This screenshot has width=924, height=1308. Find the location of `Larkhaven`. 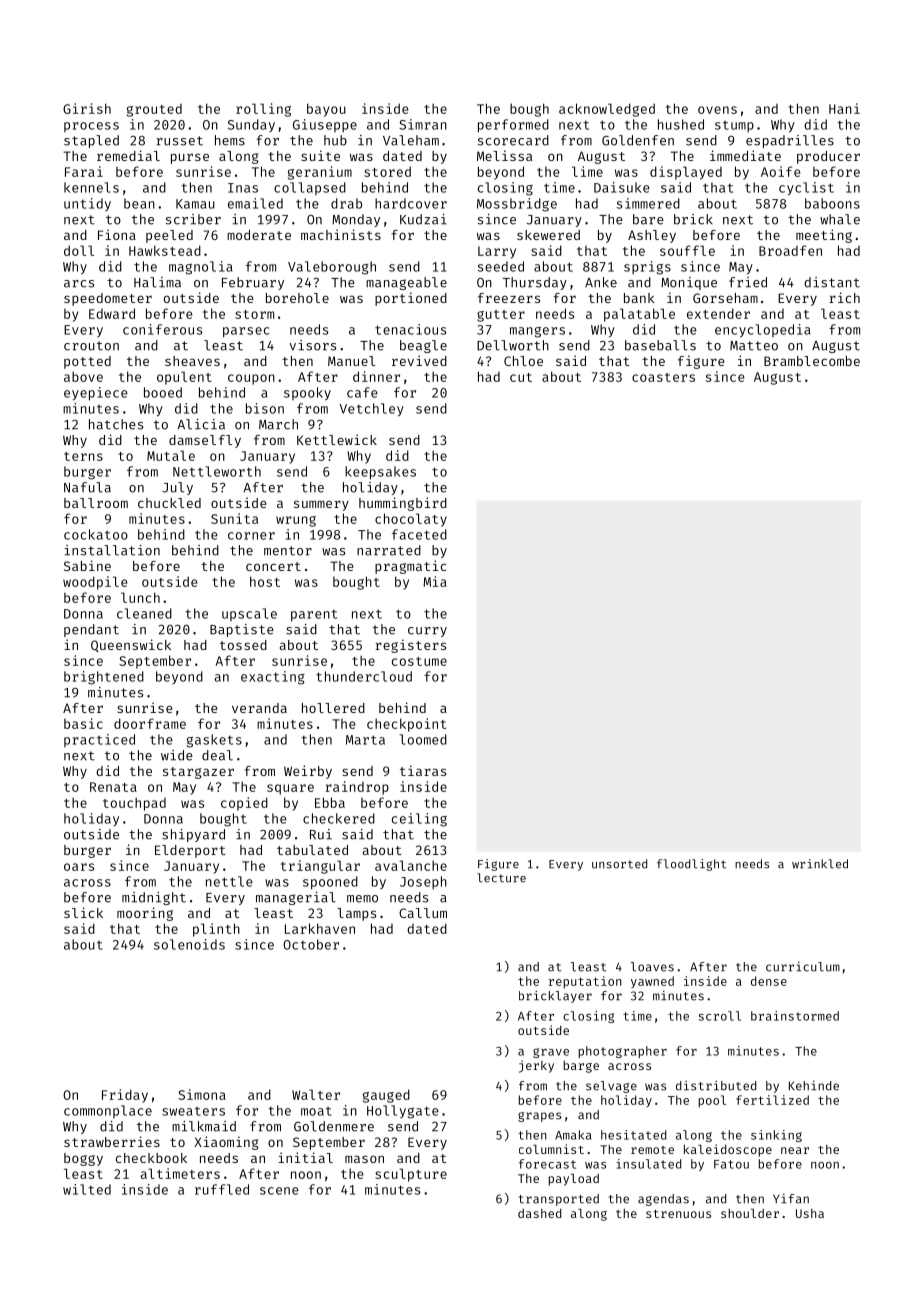

Larkhaven is located at coordinates (320, 928).
